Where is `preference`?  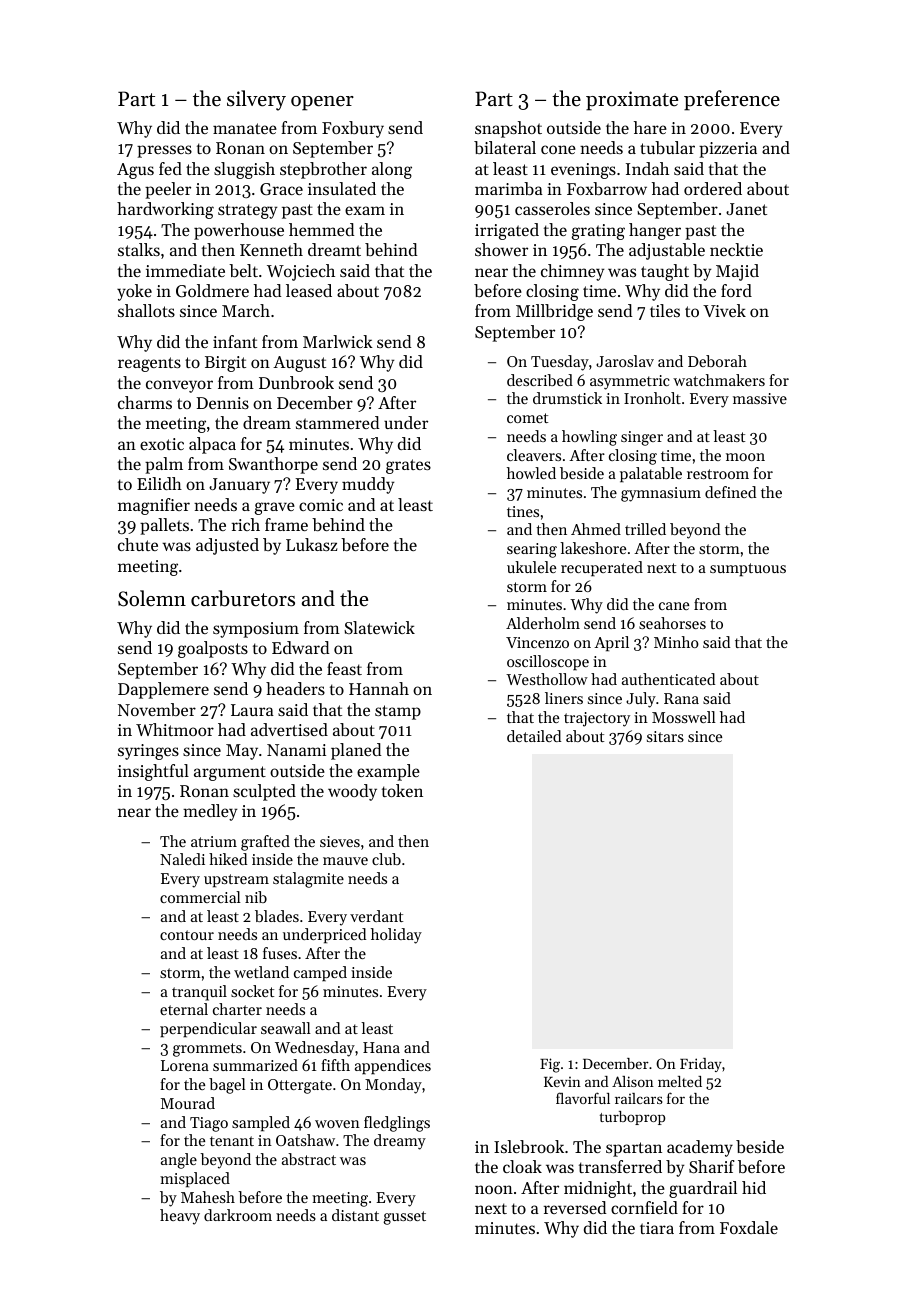 preference is located at coordinates (732, 100).
